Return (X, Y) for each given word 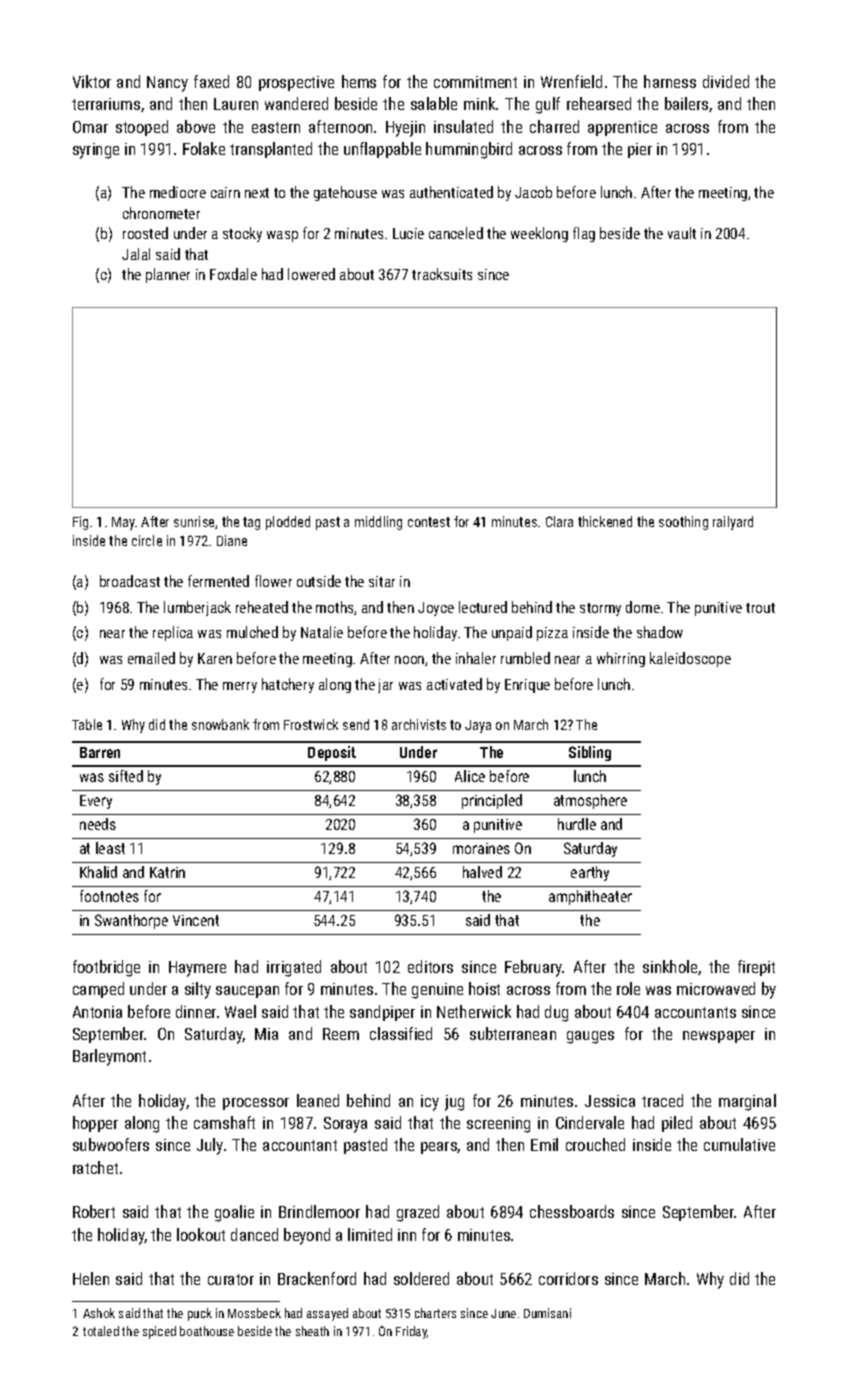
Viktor (92, 81)
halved (482, 872)
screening (498, 1125)
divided (726, 81)
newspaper (719, 1037)
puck (200, 1314)
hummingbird (469, 150)
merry (240, 687)
